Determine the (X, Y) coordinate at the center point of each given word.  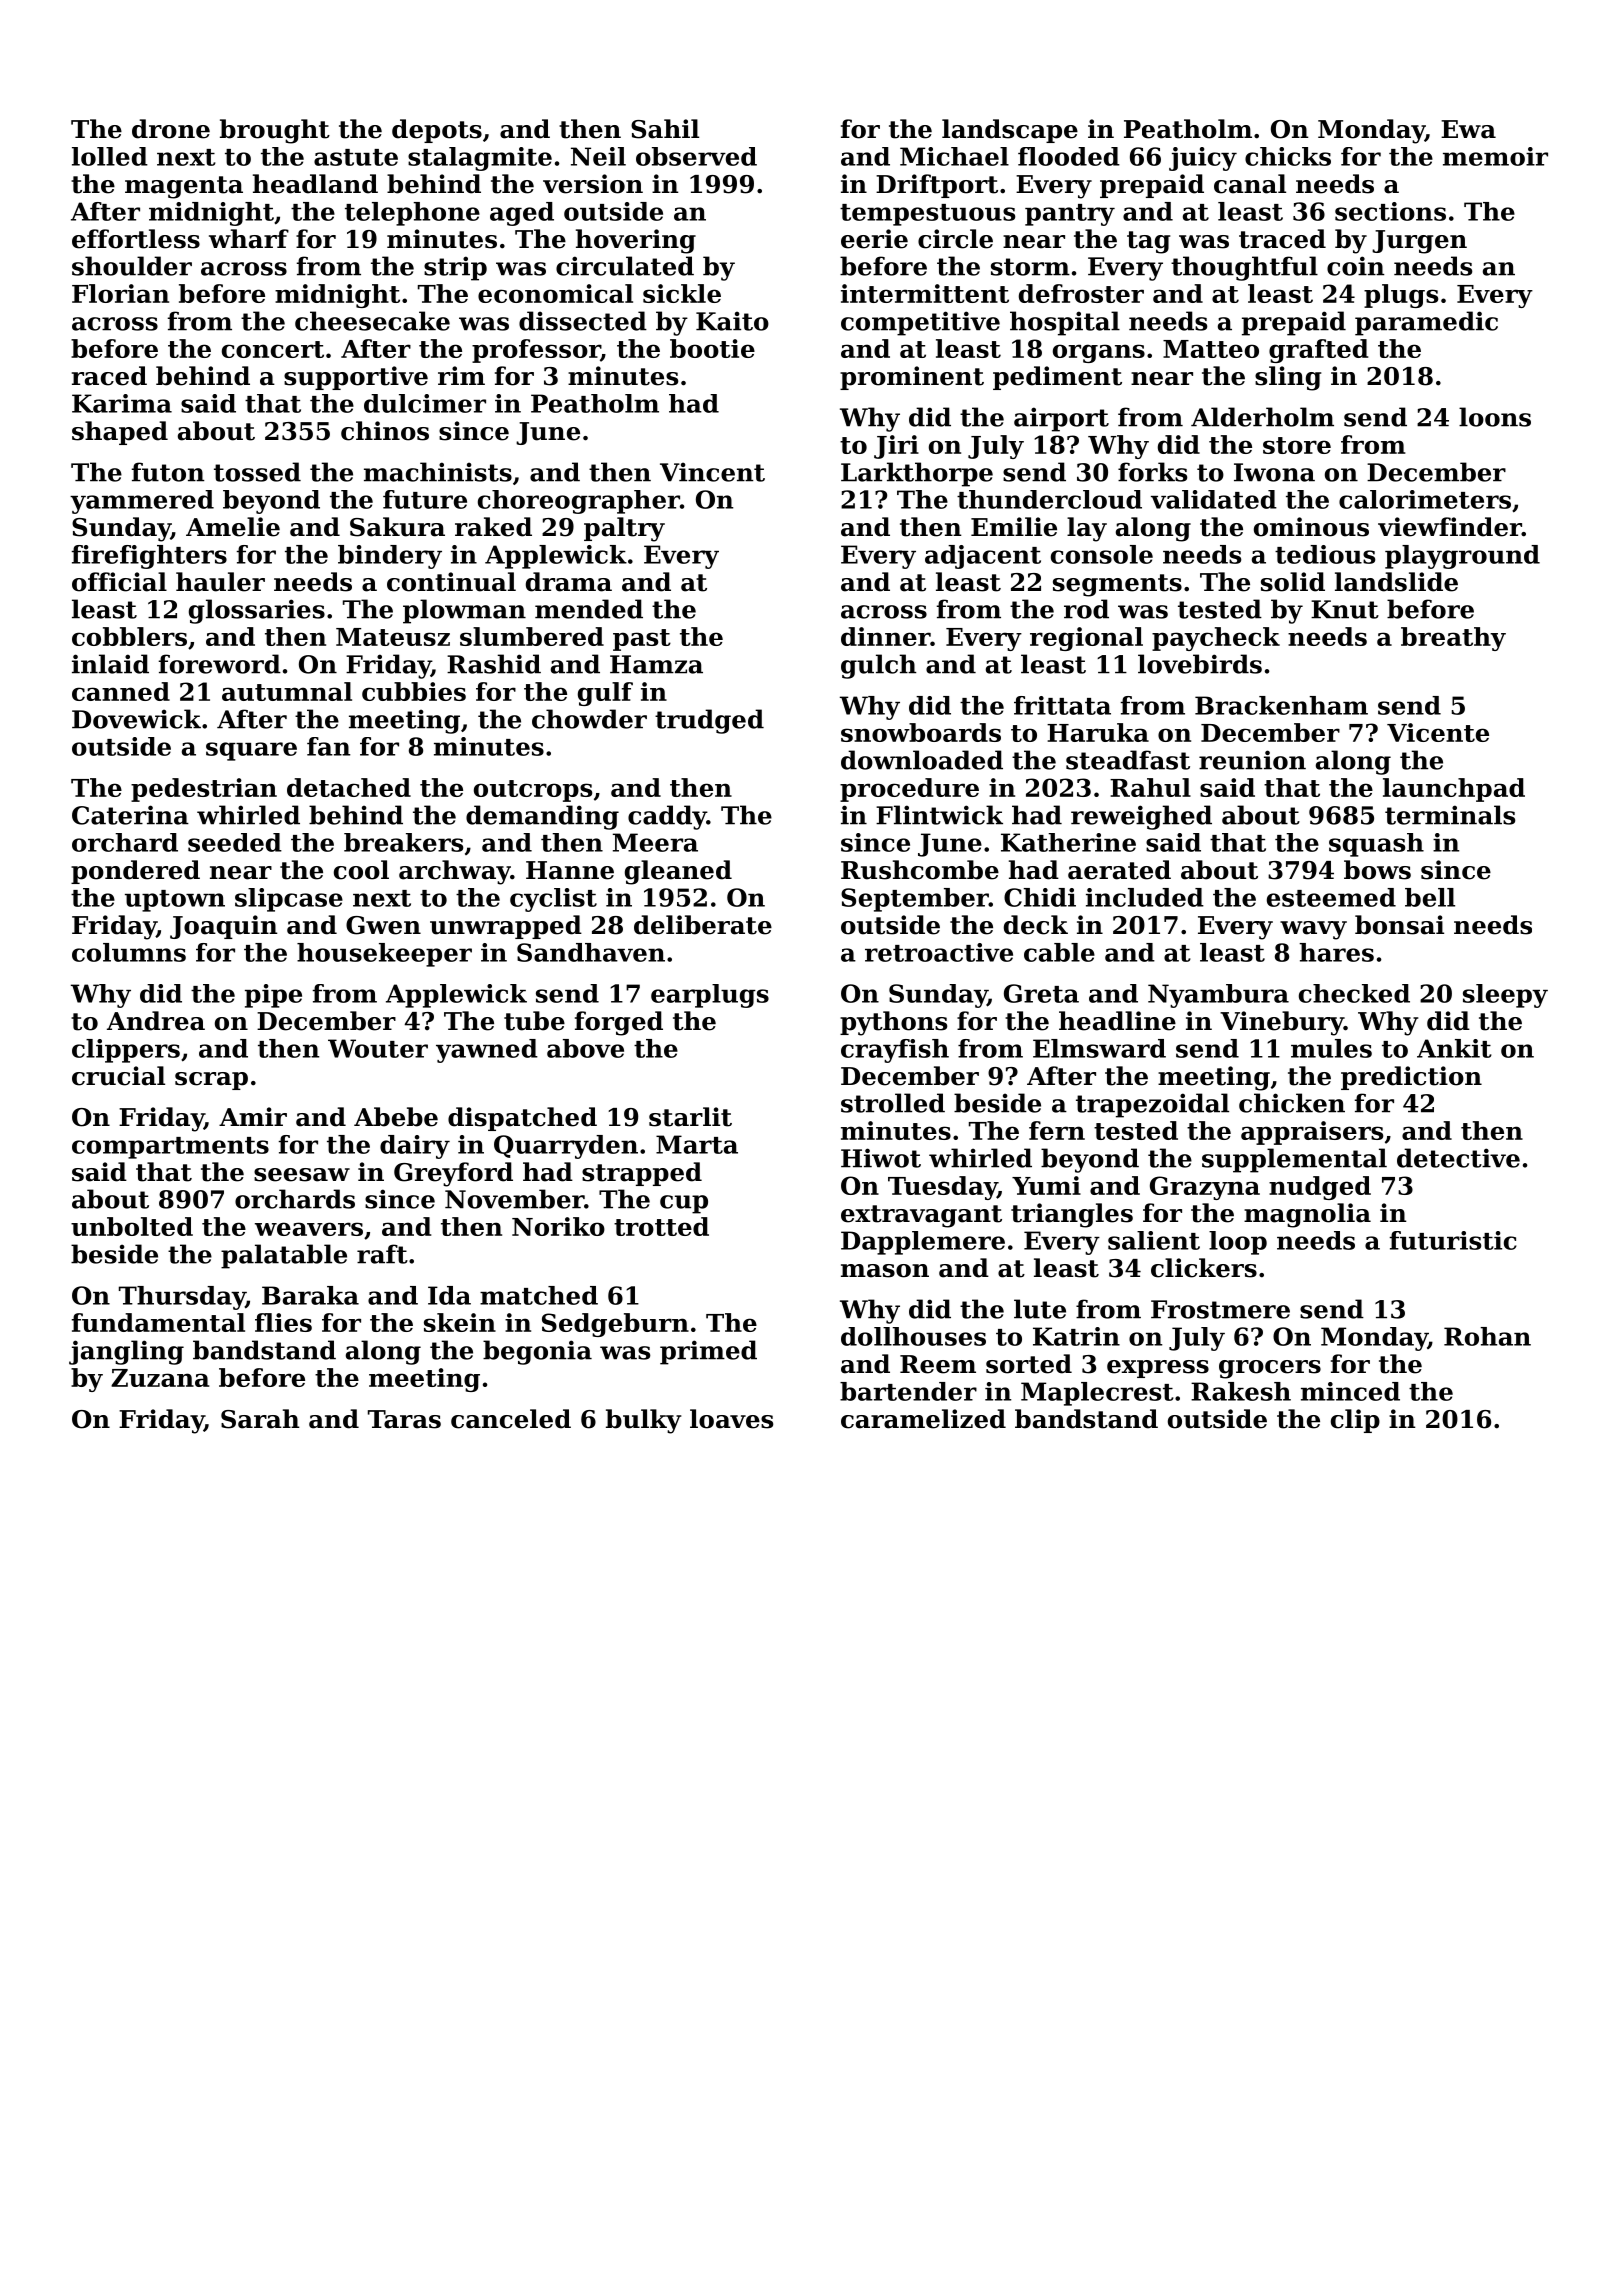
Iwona (1274, 472)
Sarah (260, 1419)
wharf (249, 239)
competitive (920, 323)
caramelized (923, 1419)
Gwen (383, 925)
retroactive (939, 952)
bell (1430, 897)
